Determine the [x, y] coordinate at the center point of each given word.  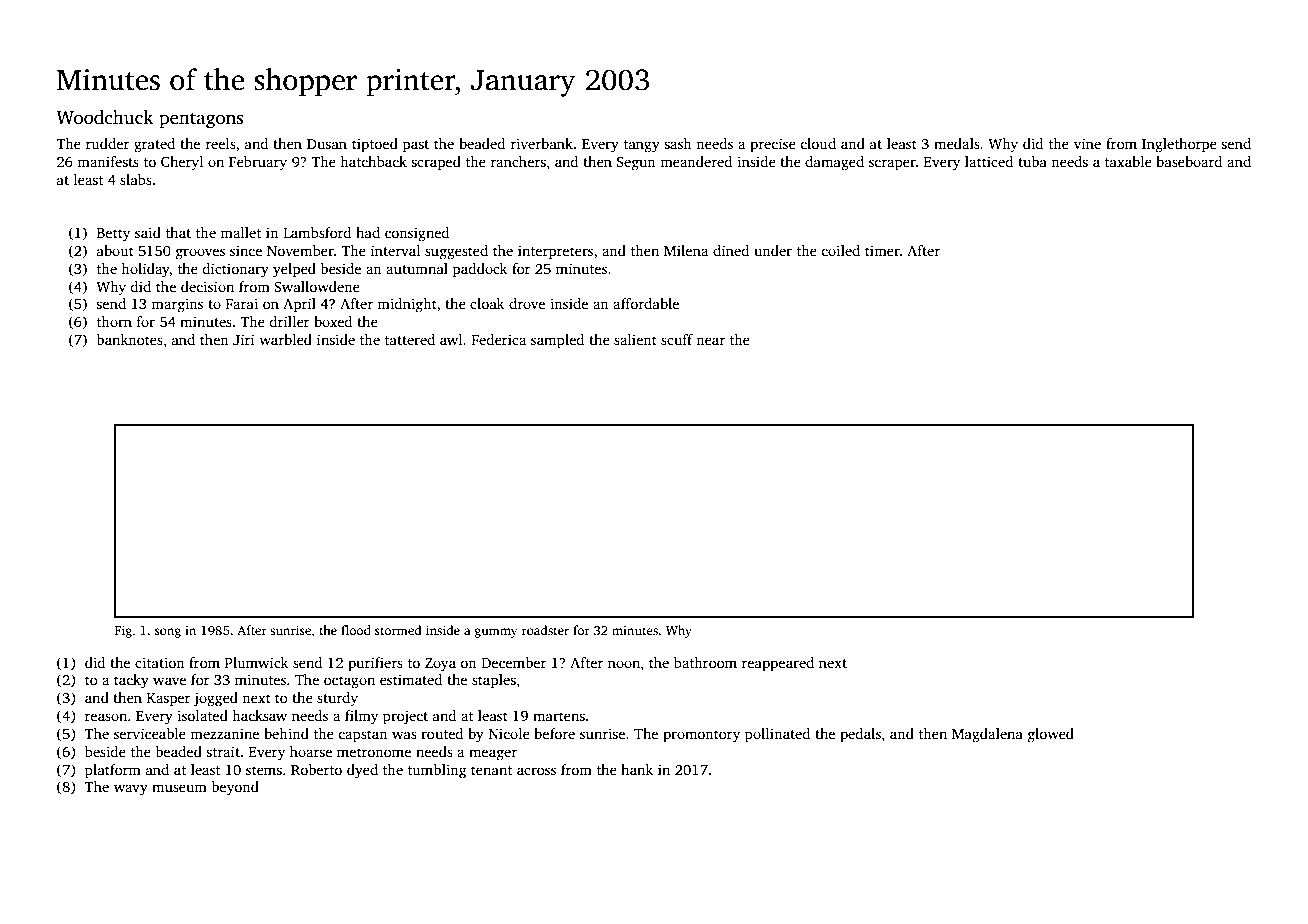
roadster [545, 630]
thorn [114, 321]
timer [882, 250]
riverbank [542, 143]
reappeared [778, 664]
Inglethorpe [1179, 145]
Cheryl [182, 163]
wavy [131, 790]
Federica [499, 339]
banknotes [129, 339]
